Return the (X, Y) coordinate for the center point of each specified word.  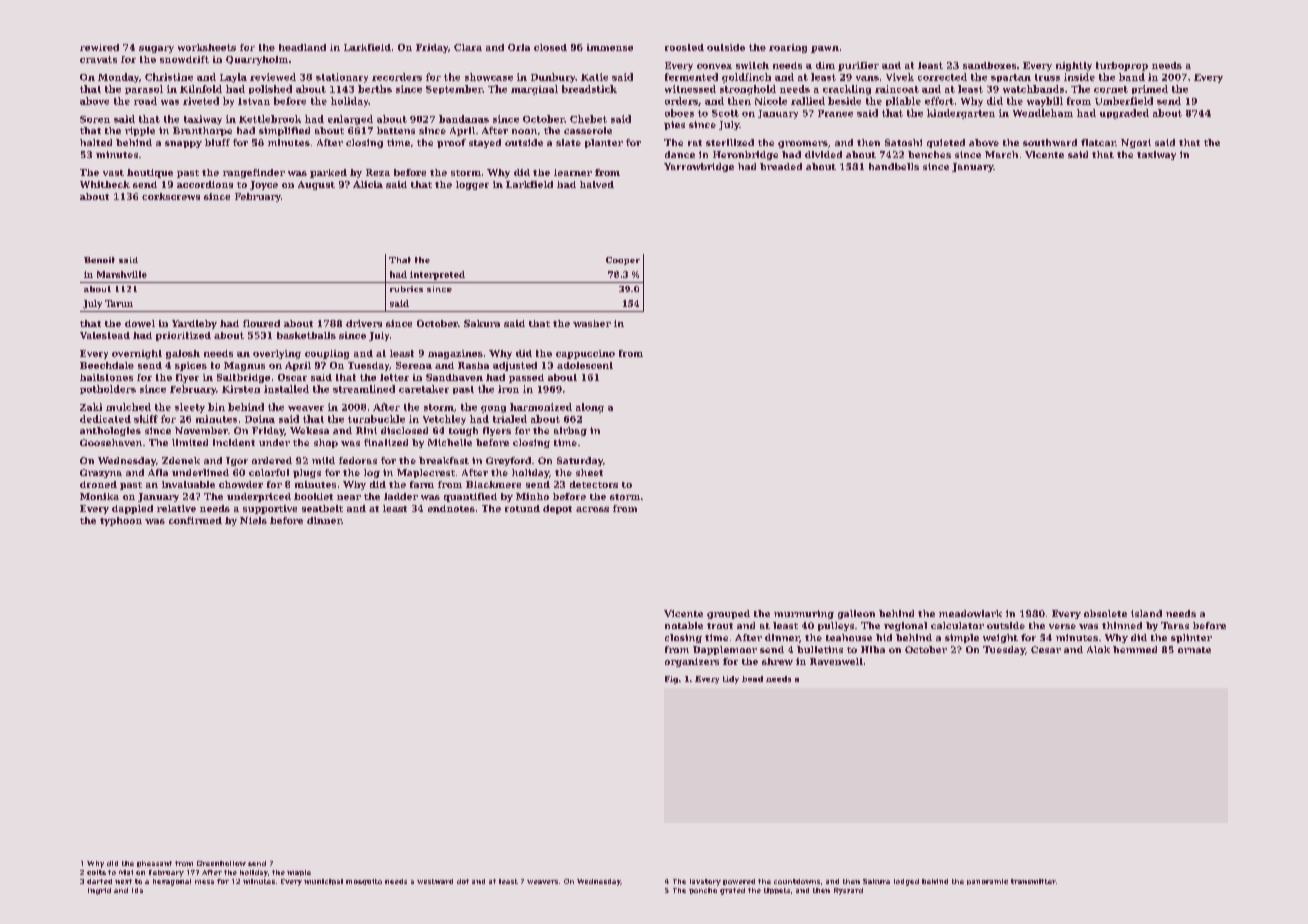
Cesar (1046, 649)
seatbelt (322, 508)
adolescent (585, 365)
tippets (777, 891)
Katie (594, 77)
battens (396, 130)
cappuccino (585, 354)
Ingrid (99, 891)
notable (684, 625)
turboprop (1122, 66)
